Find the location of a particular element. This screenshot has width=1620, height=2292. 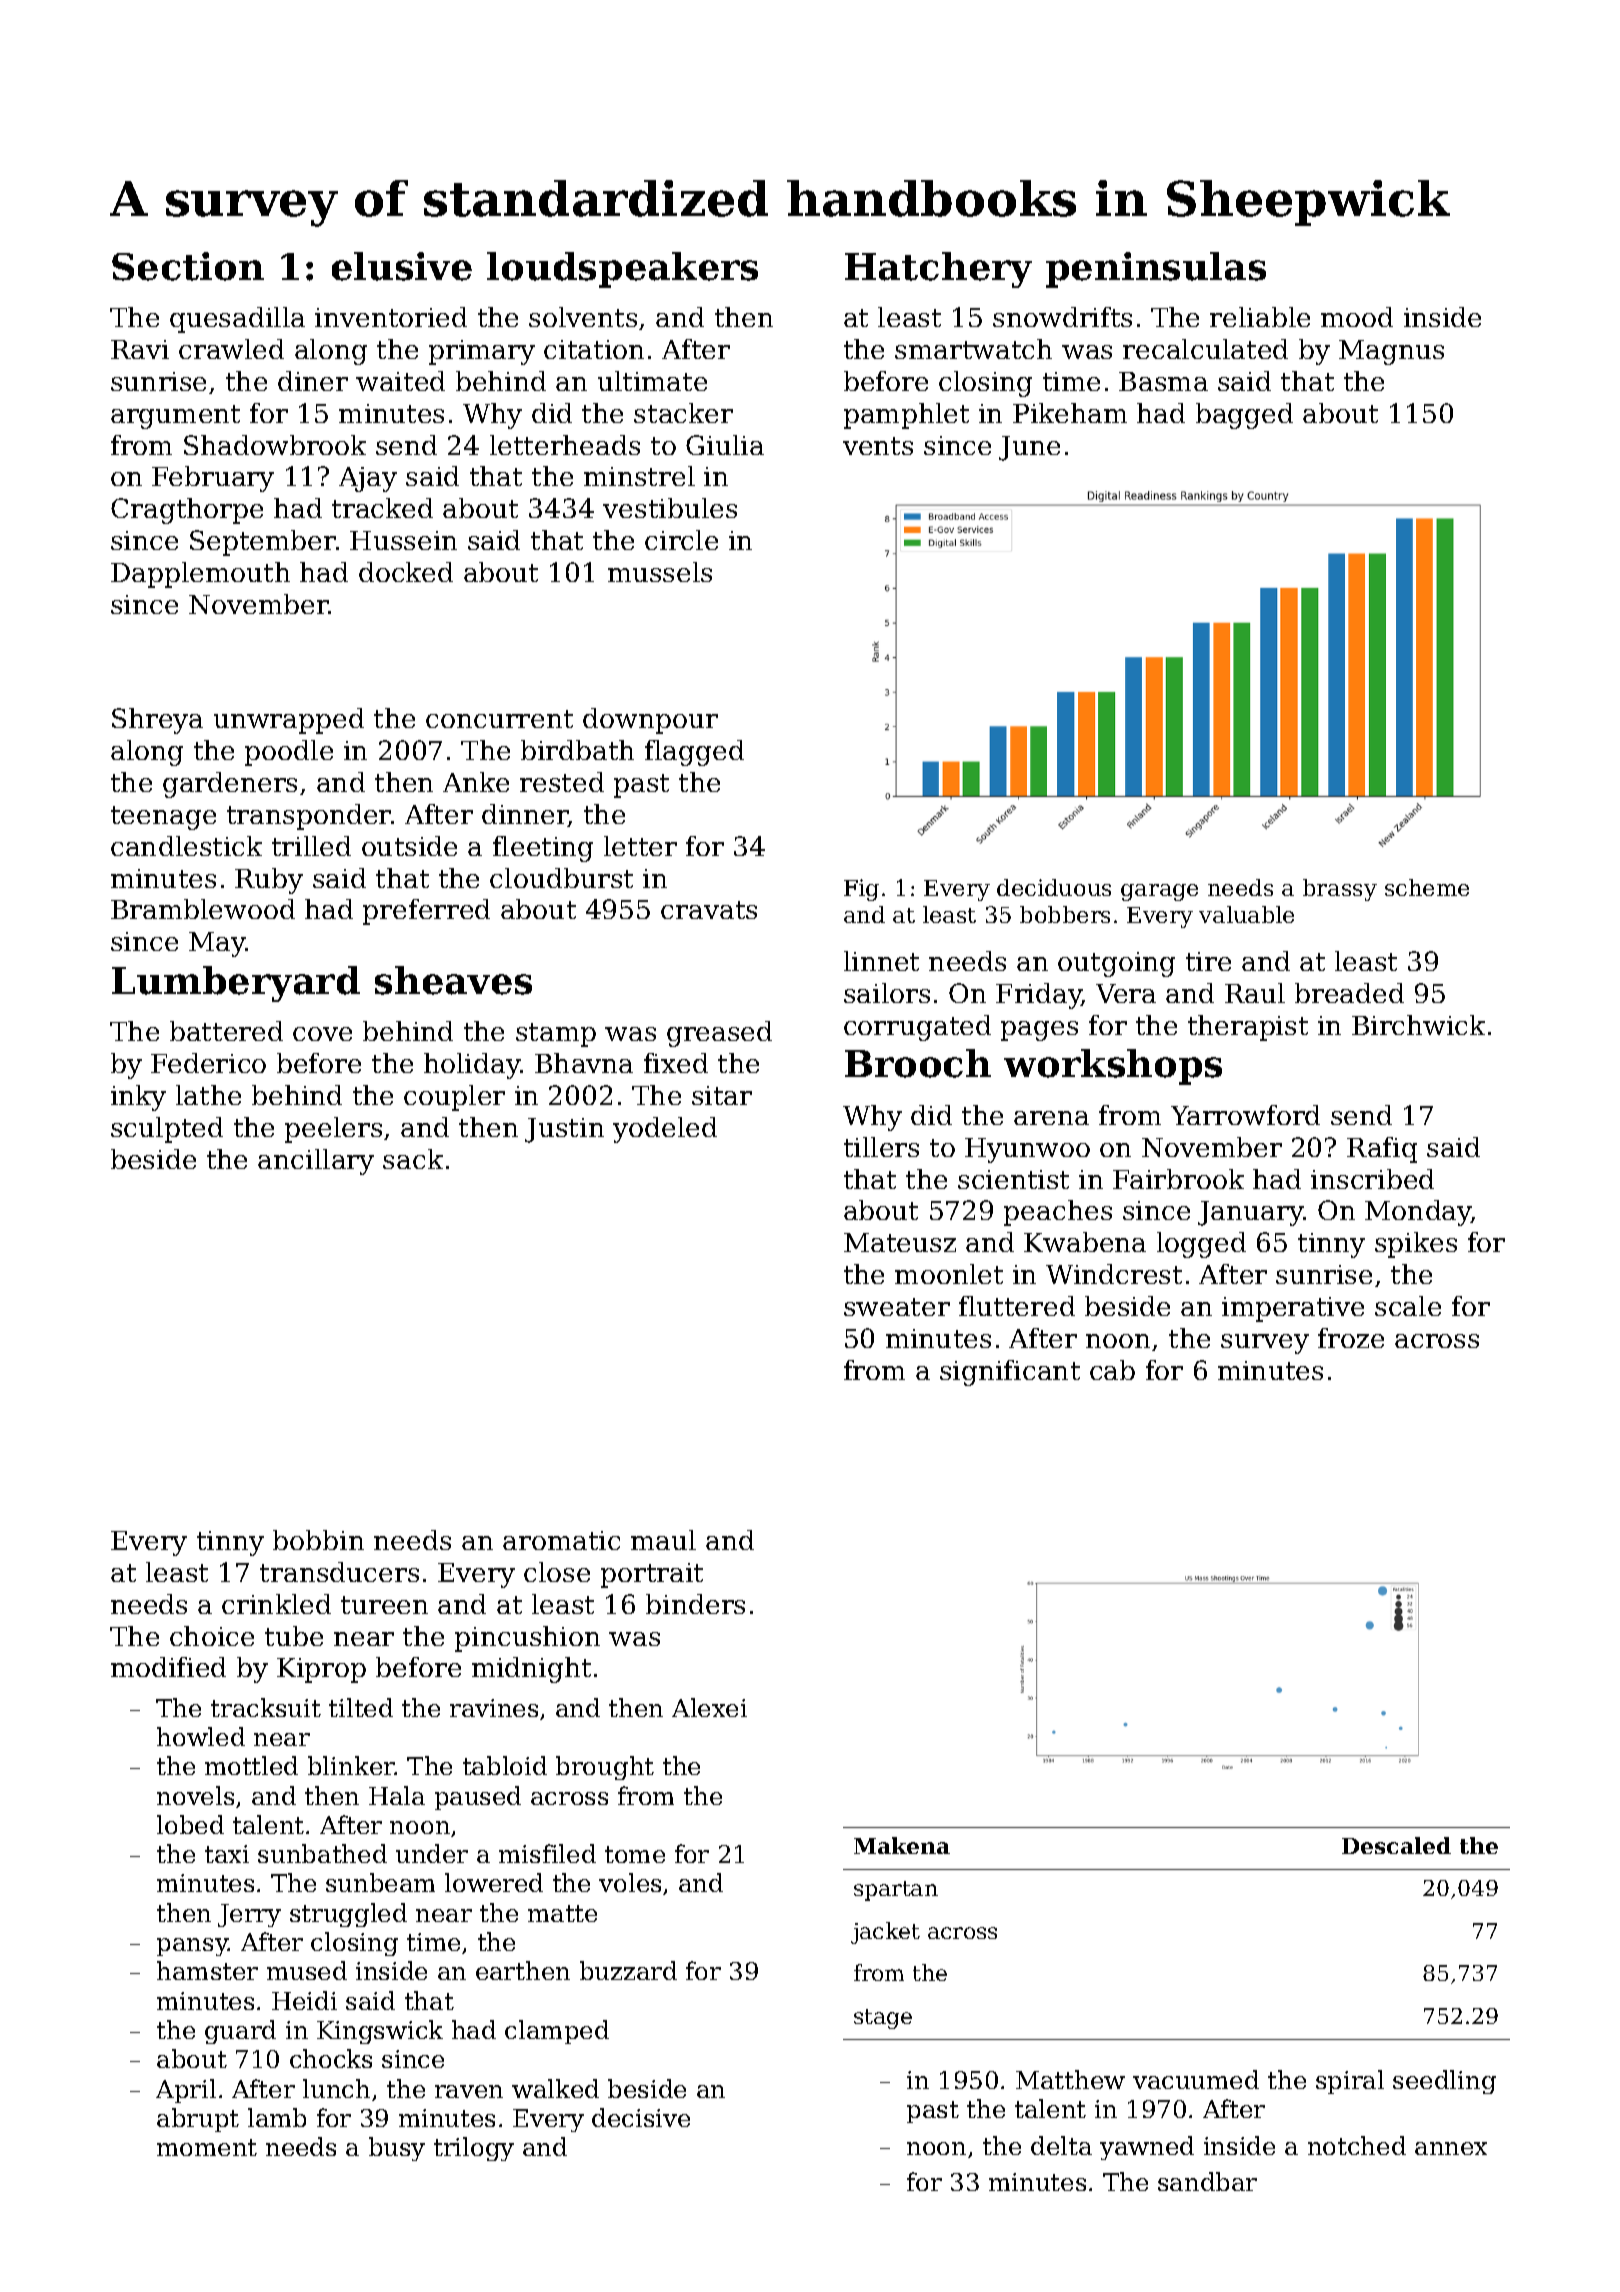

outgoing is located at coordinates (1116, 964).
